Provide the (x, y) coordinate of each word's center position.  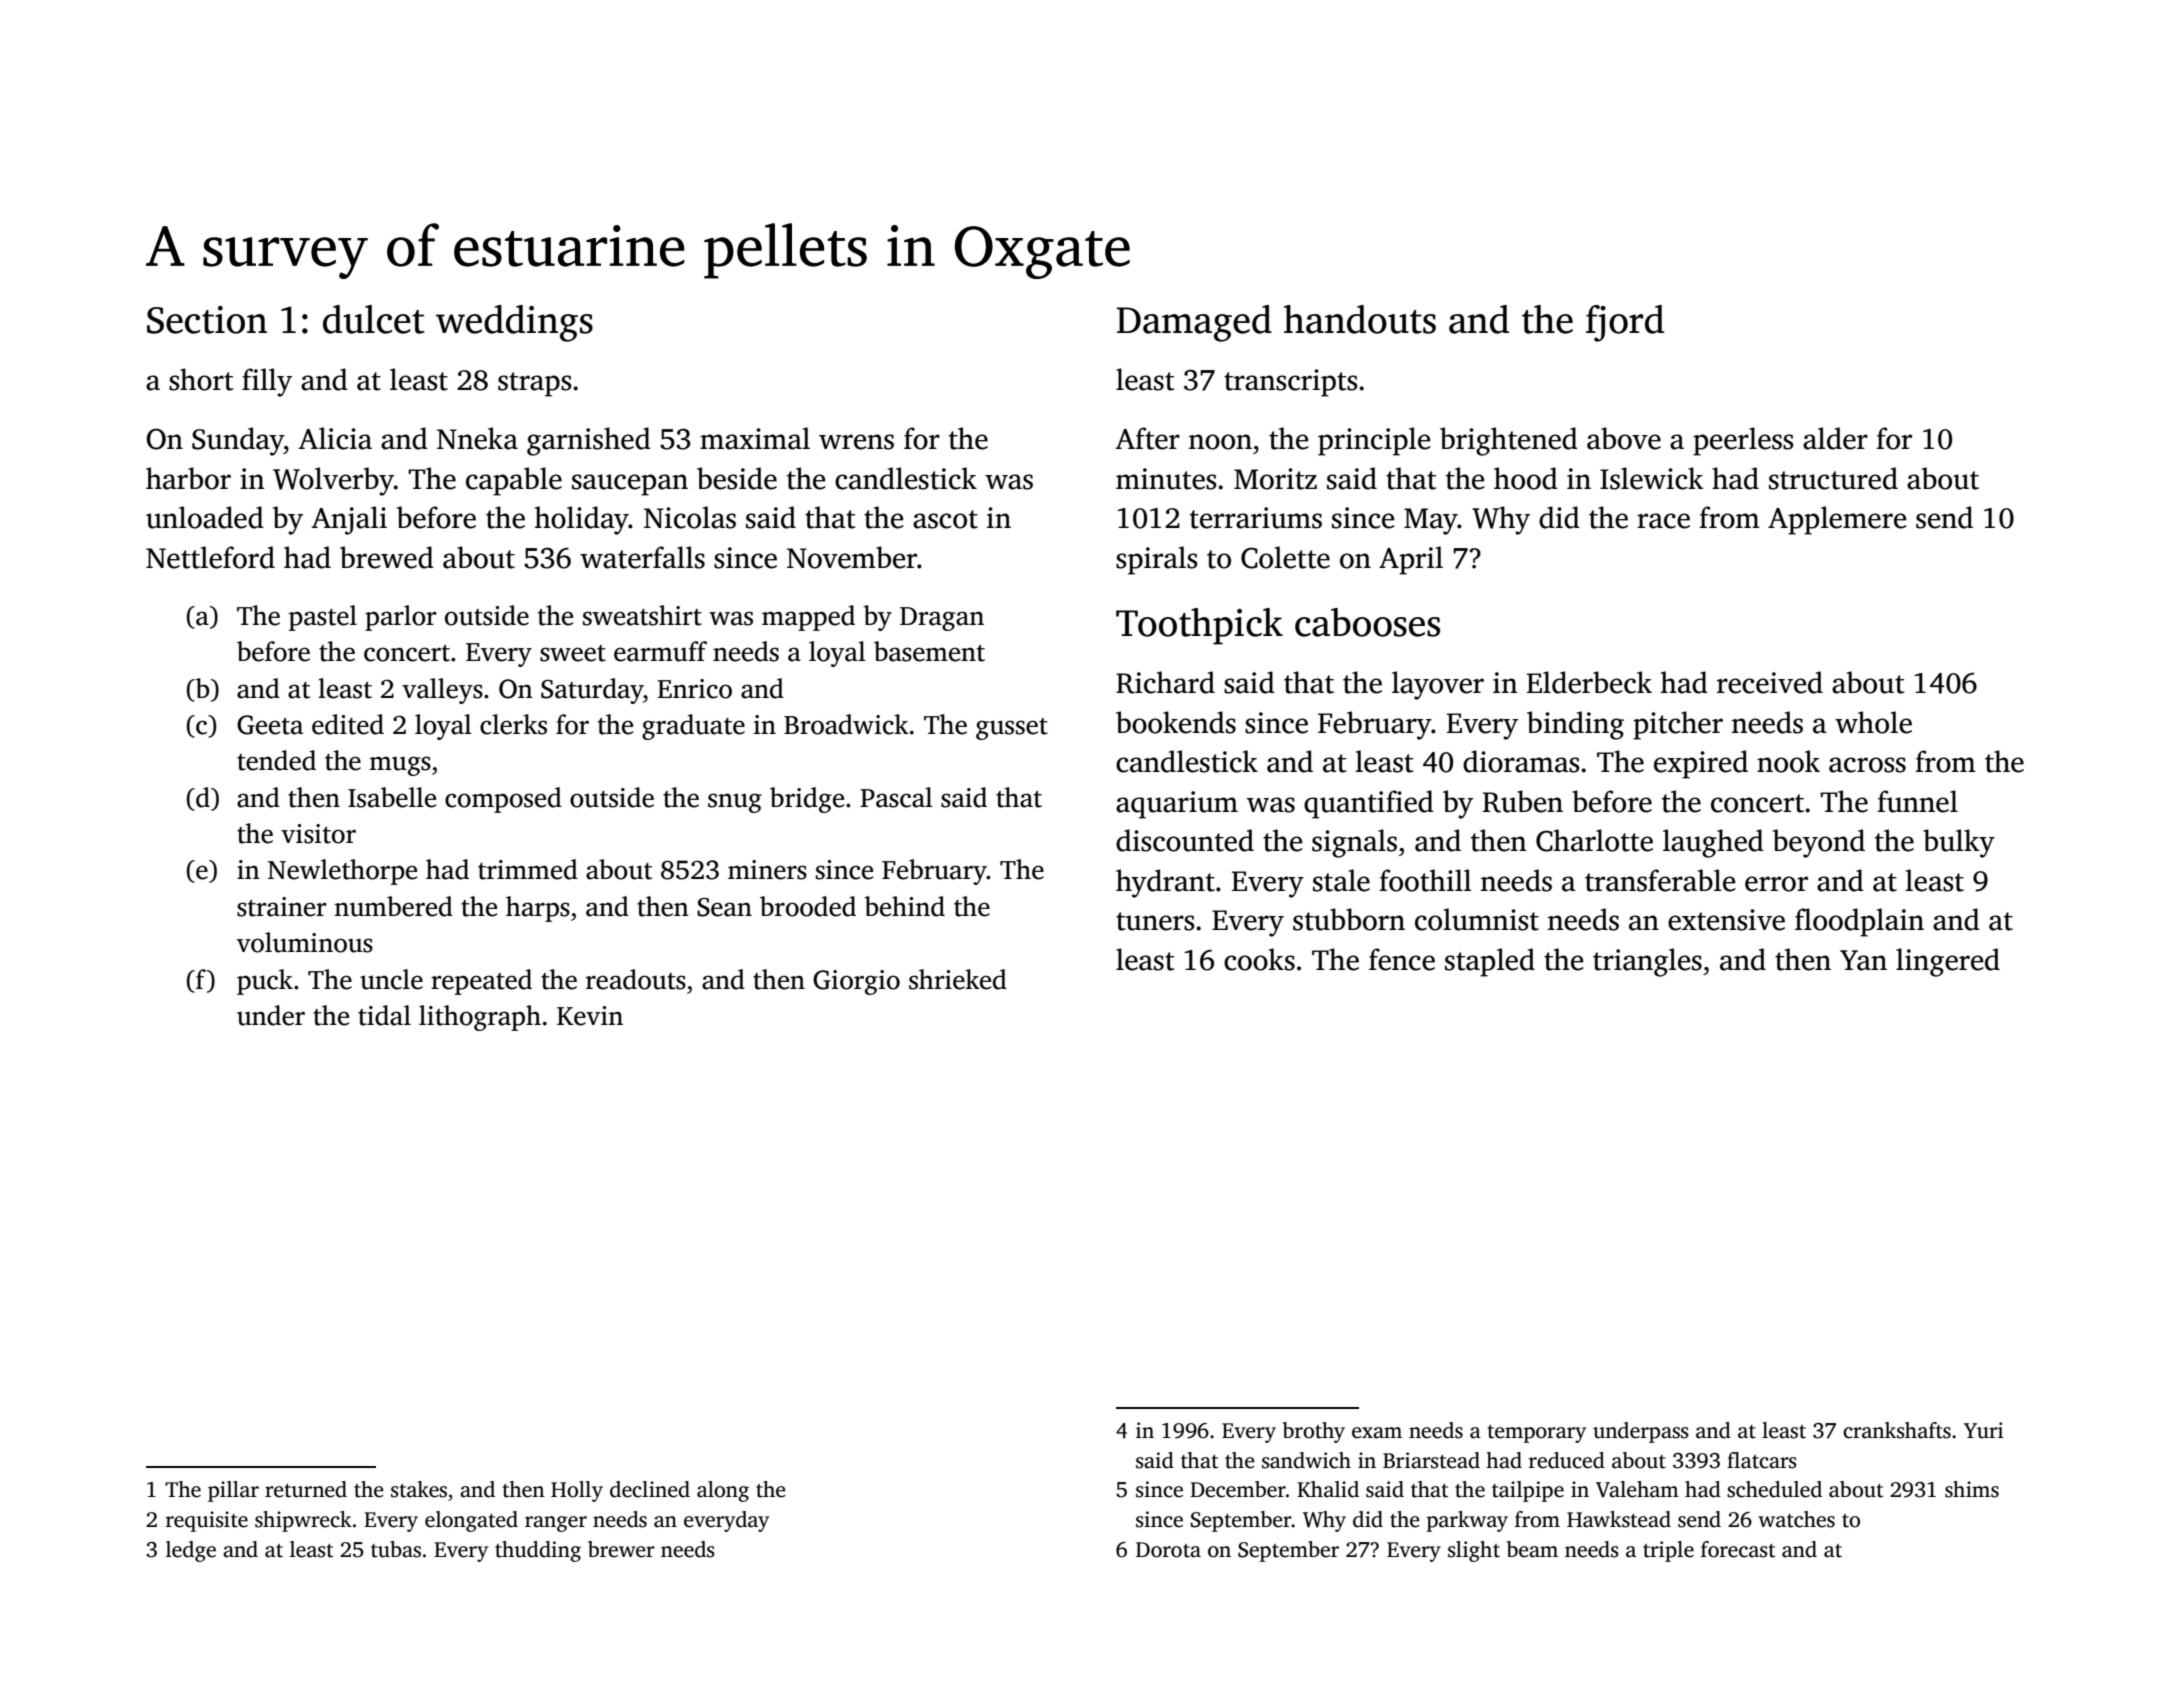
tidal (384, 1015)
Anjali (349, 520)
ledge (191, 1551)
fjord (1625, 323)
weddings (514, 323)
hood (1526, 478)
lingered (1948, 962)
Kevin (590, 1016)
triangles (1647, 962)
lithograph (480, 1018)
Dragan (942, 619)
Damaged (1194, 323)
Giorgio (856, 982)
